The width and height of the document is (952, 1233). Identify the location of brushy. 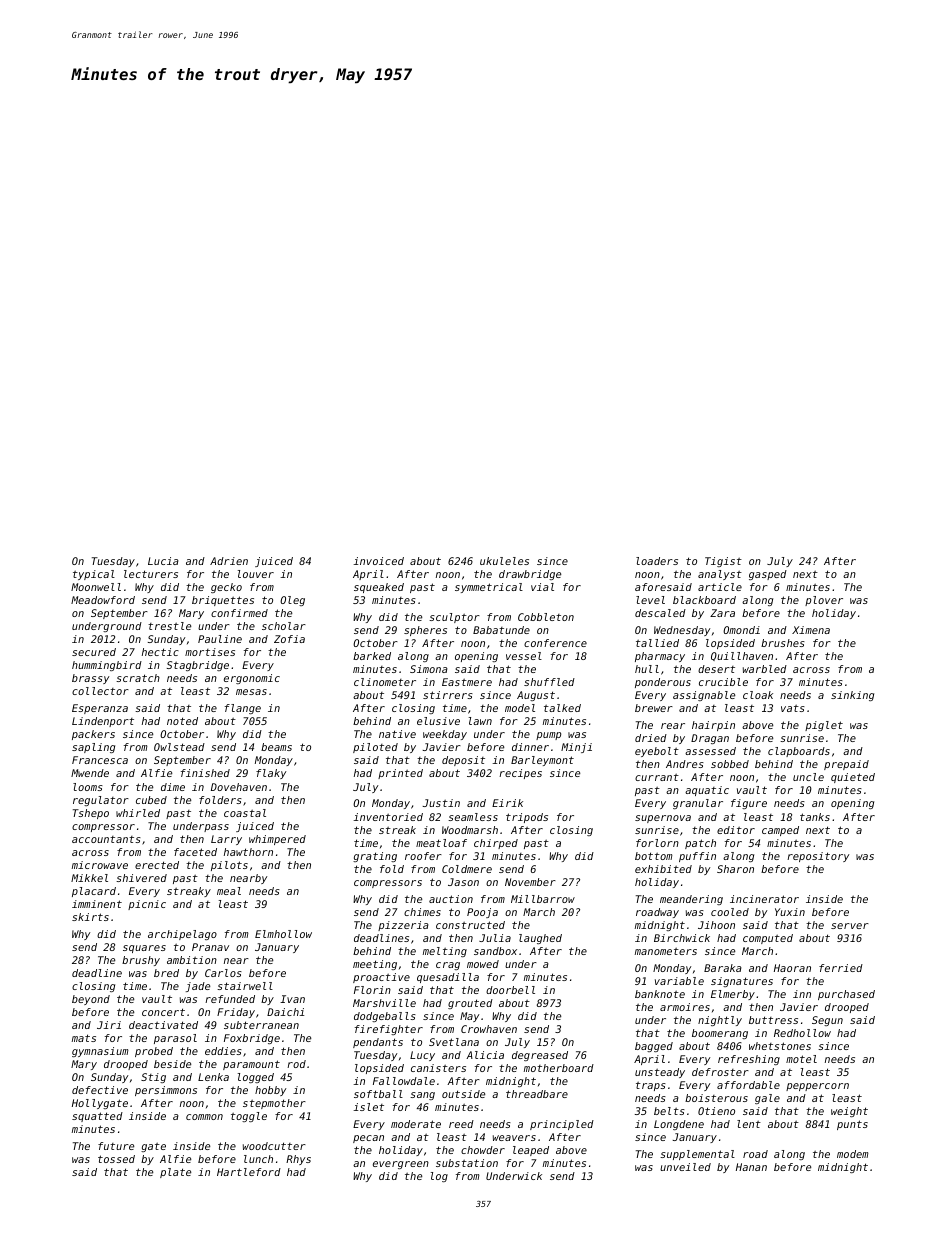
(141, 961).
